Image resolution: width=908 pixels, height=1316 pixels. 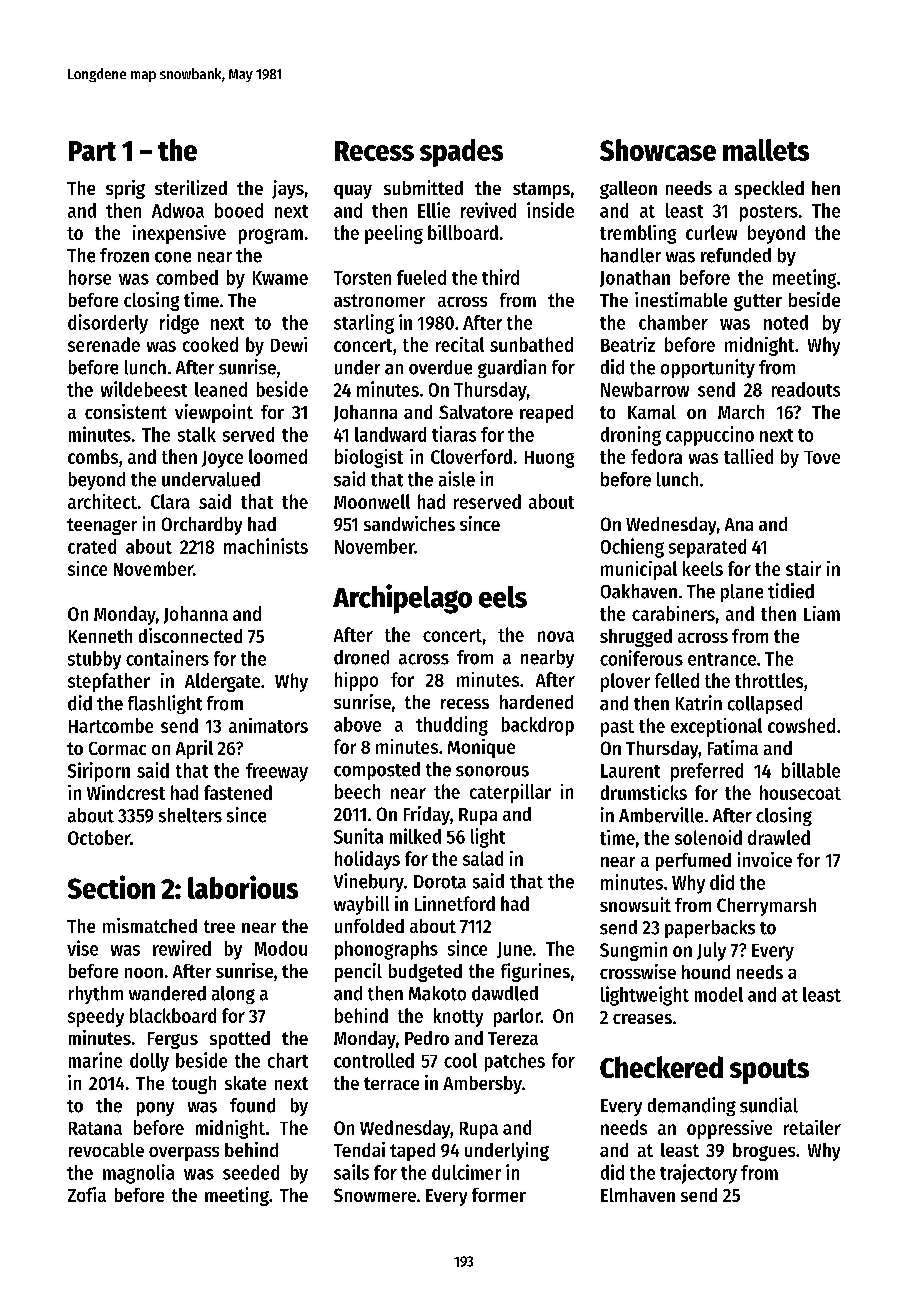 What do you see at coordinates (251, 1172) in the screenshot?
I see `seeded` at bounding box center [251, 1172].
